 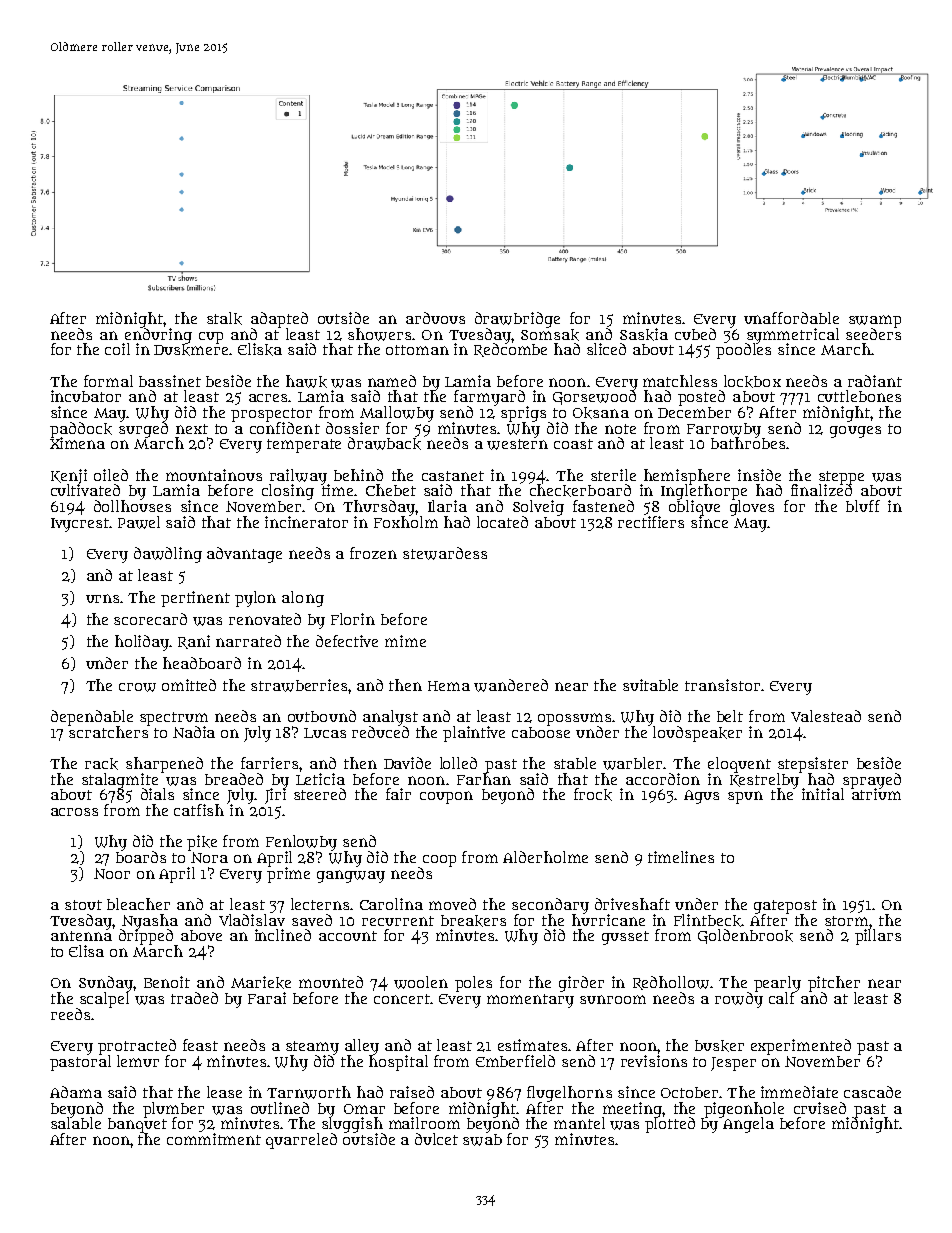 I want to click on symmetrical, so click(x=792, y=336).
